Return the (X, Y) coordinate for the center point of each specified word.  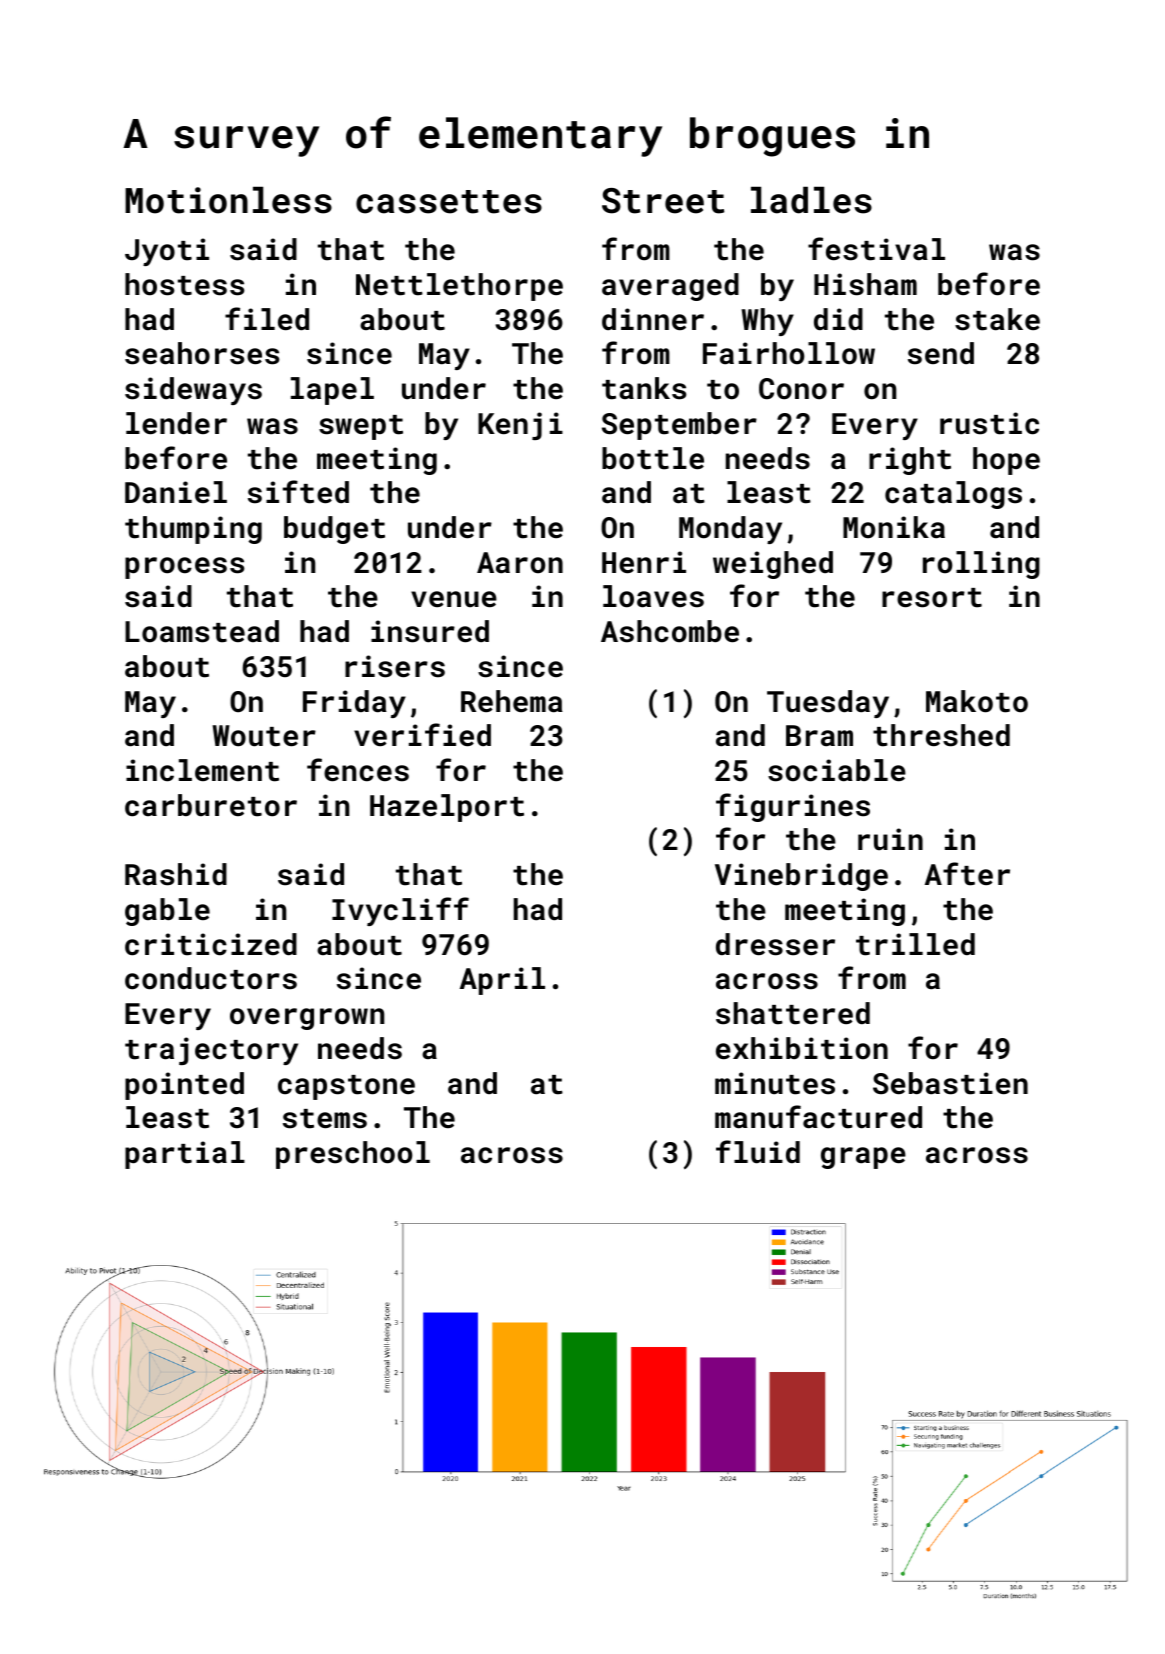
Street (663, 201)
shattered (793, 1013)
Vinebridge (801, 877)
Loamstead (202, 631)
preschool (353, 1155)
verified (422, 735)
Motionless (228, 200)
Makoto (977, 701)
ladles (811, 200)
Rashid (176, 874)
